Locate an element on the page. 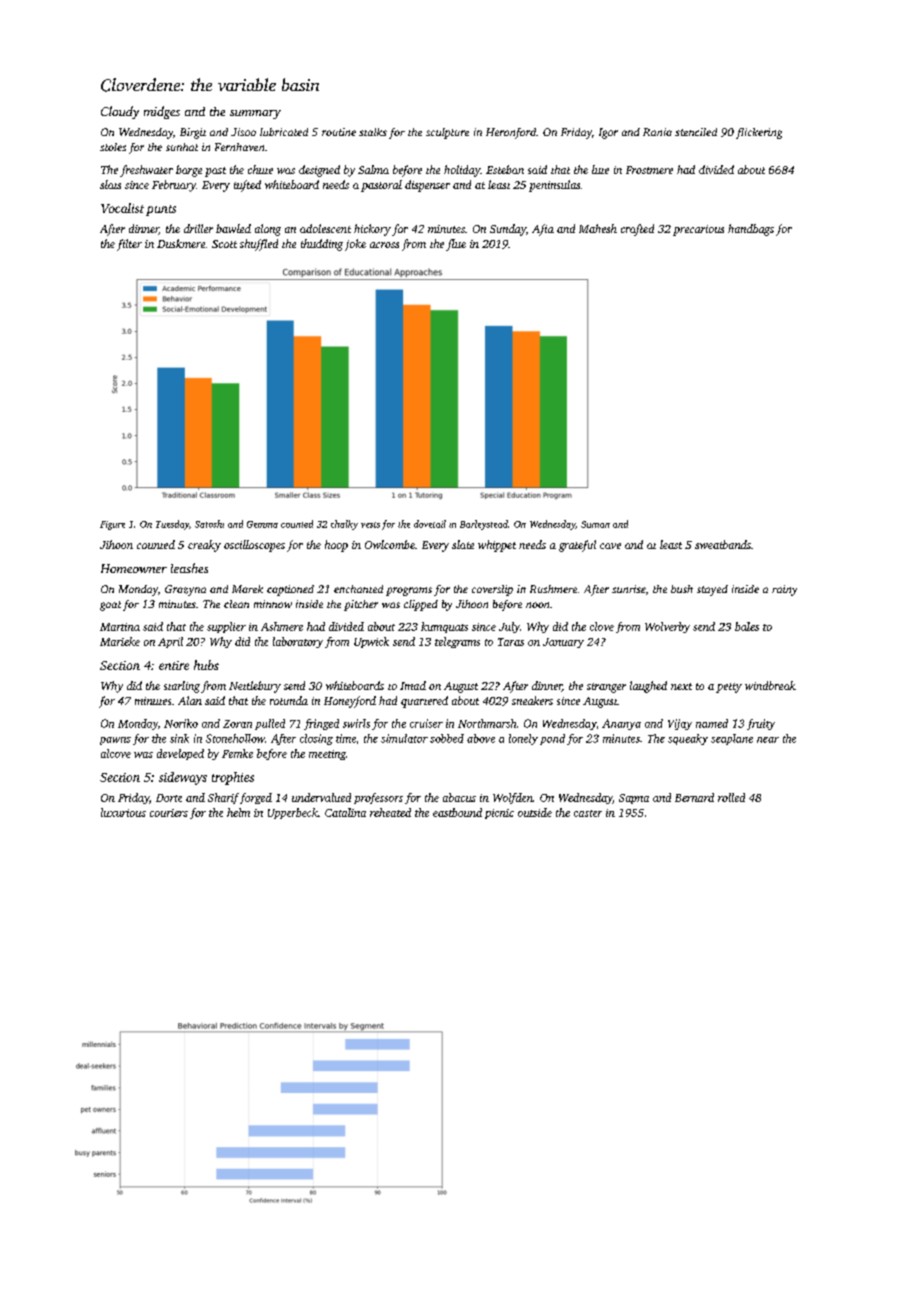  slate is located at coordinates (463, 544).
